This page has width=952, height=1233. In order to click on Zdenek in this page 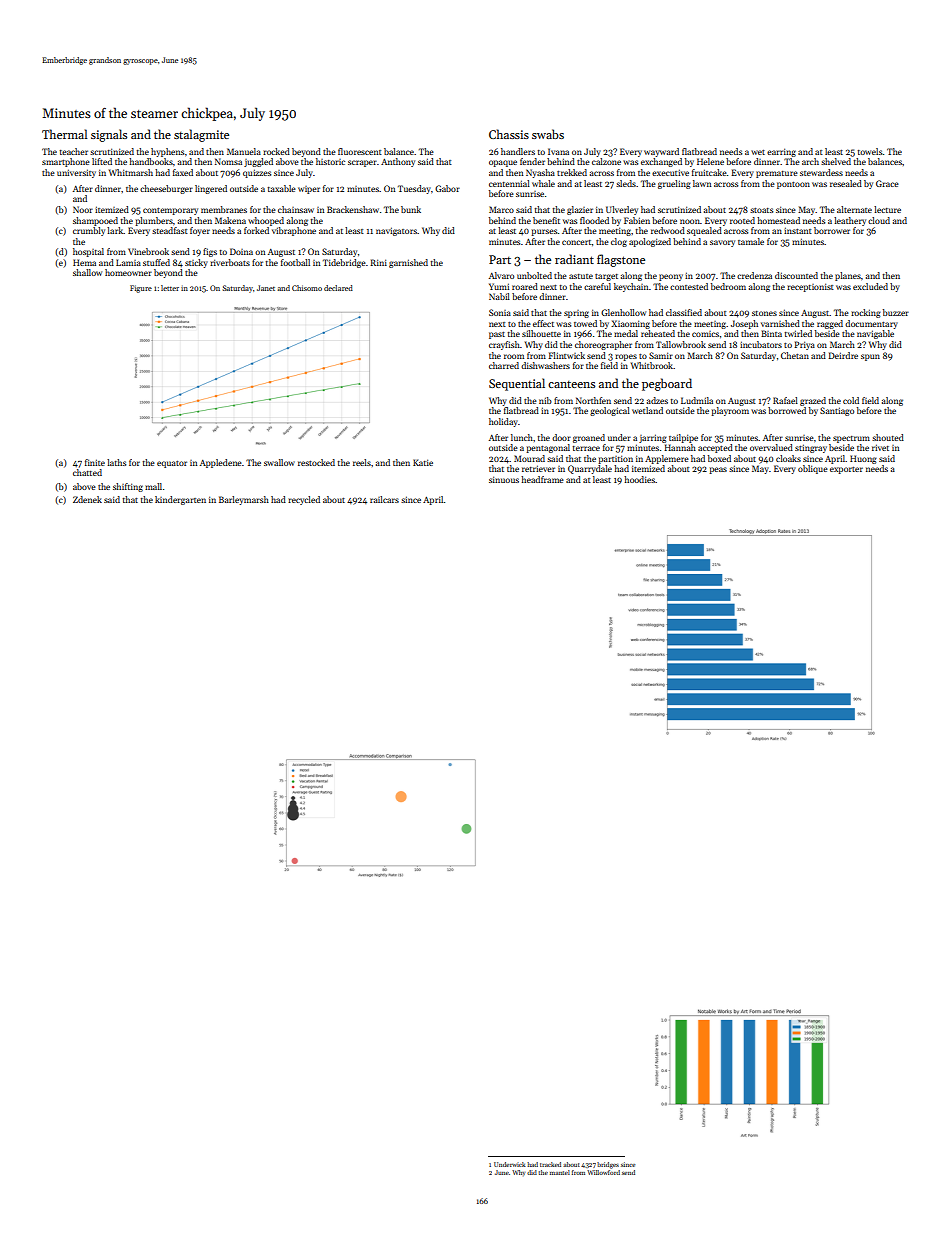, I will do `click(87, 499)`.
